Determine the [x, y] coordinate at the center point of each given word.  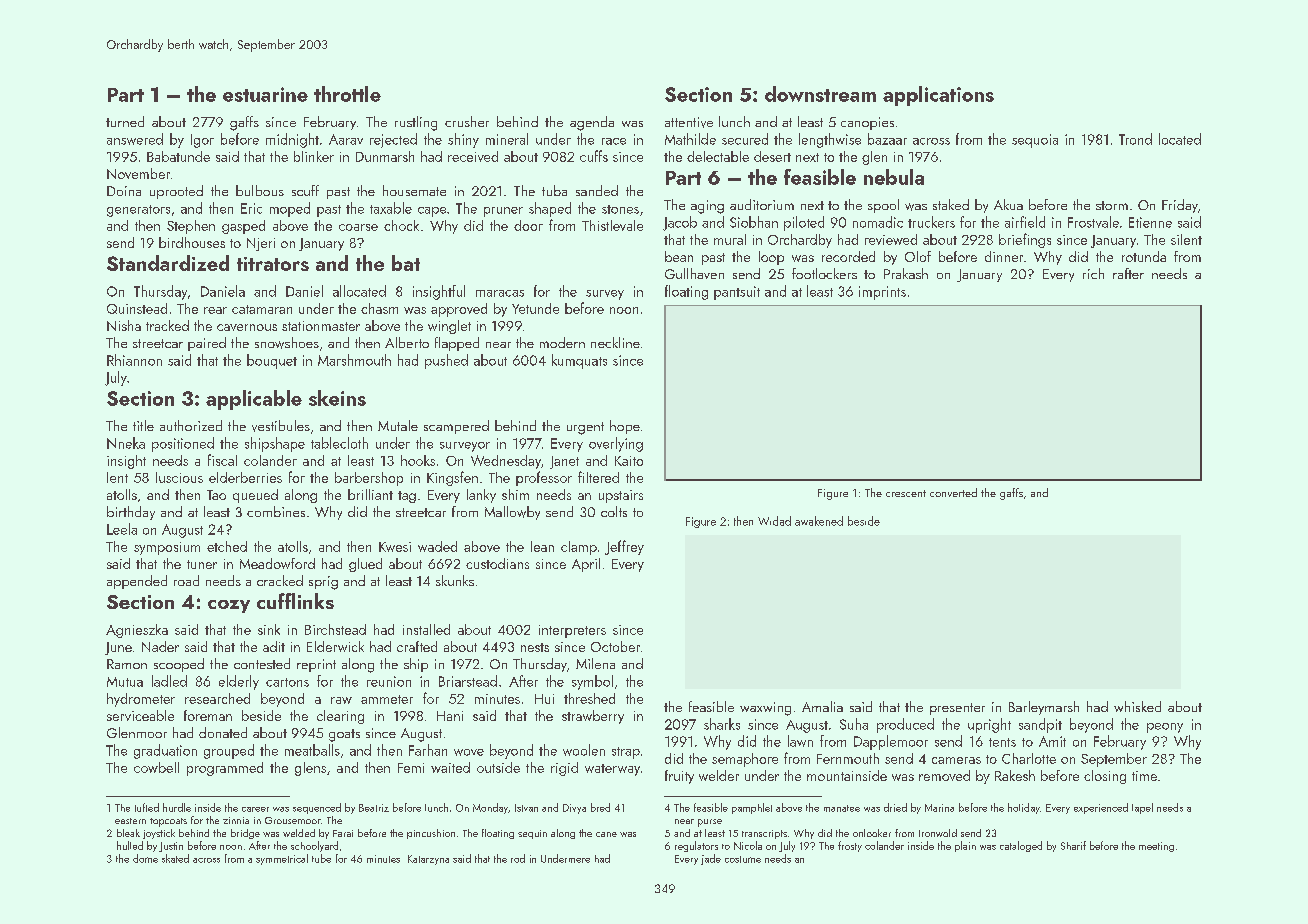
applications [938, 96]
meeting [1156, 847]
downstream [820, 94]
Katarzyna [428, 860]
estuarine [265, 94]
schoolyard [314, 846]
